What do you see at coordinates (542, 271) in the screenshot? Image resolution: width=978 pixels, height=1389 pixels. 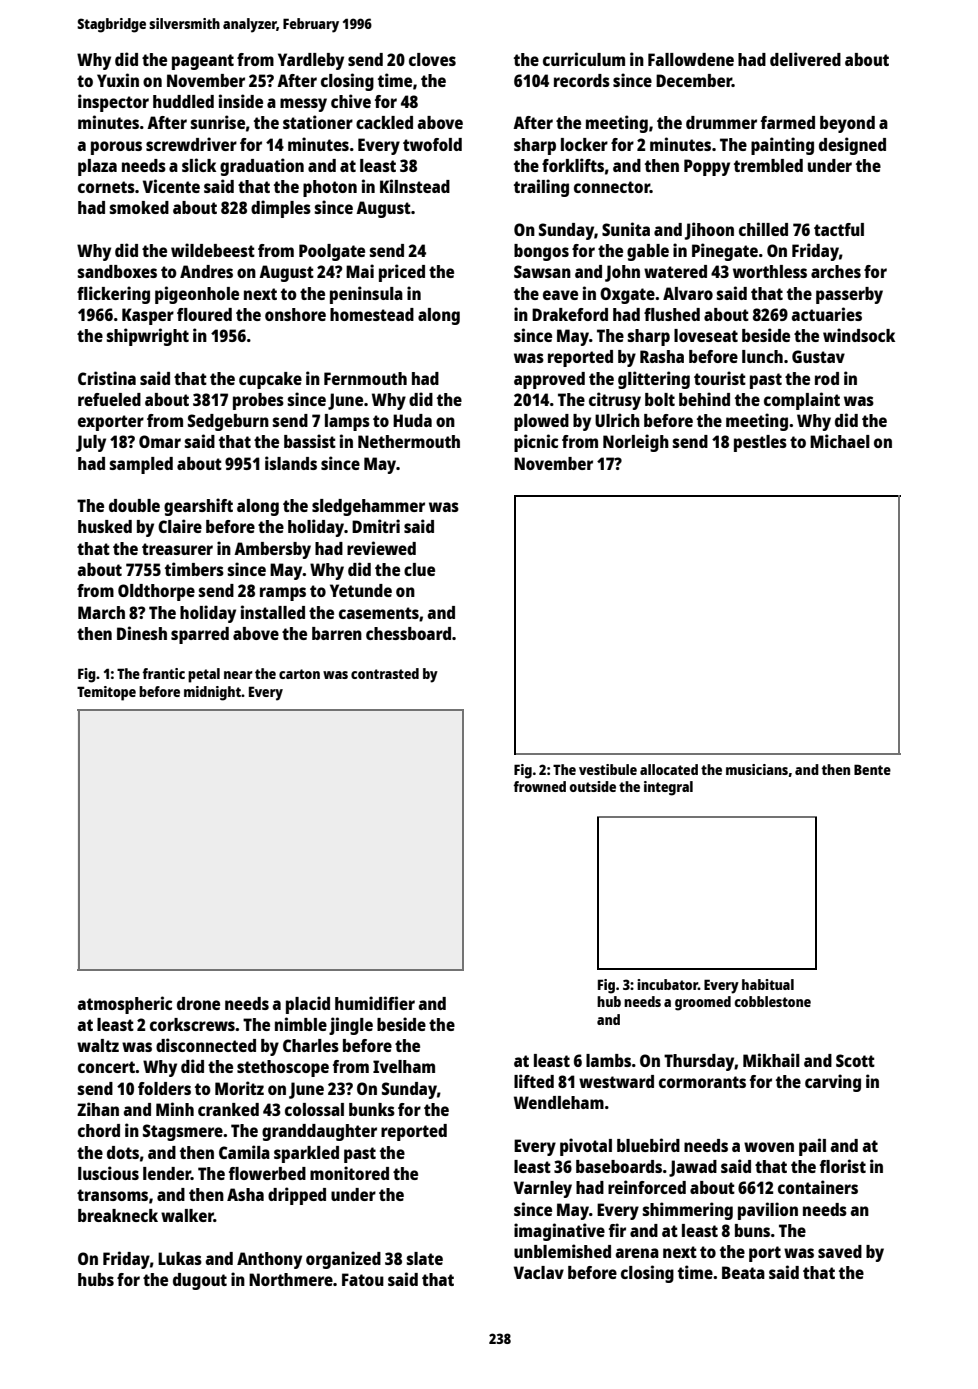 I see `Sawsan` at bounding box center [542, 271].
